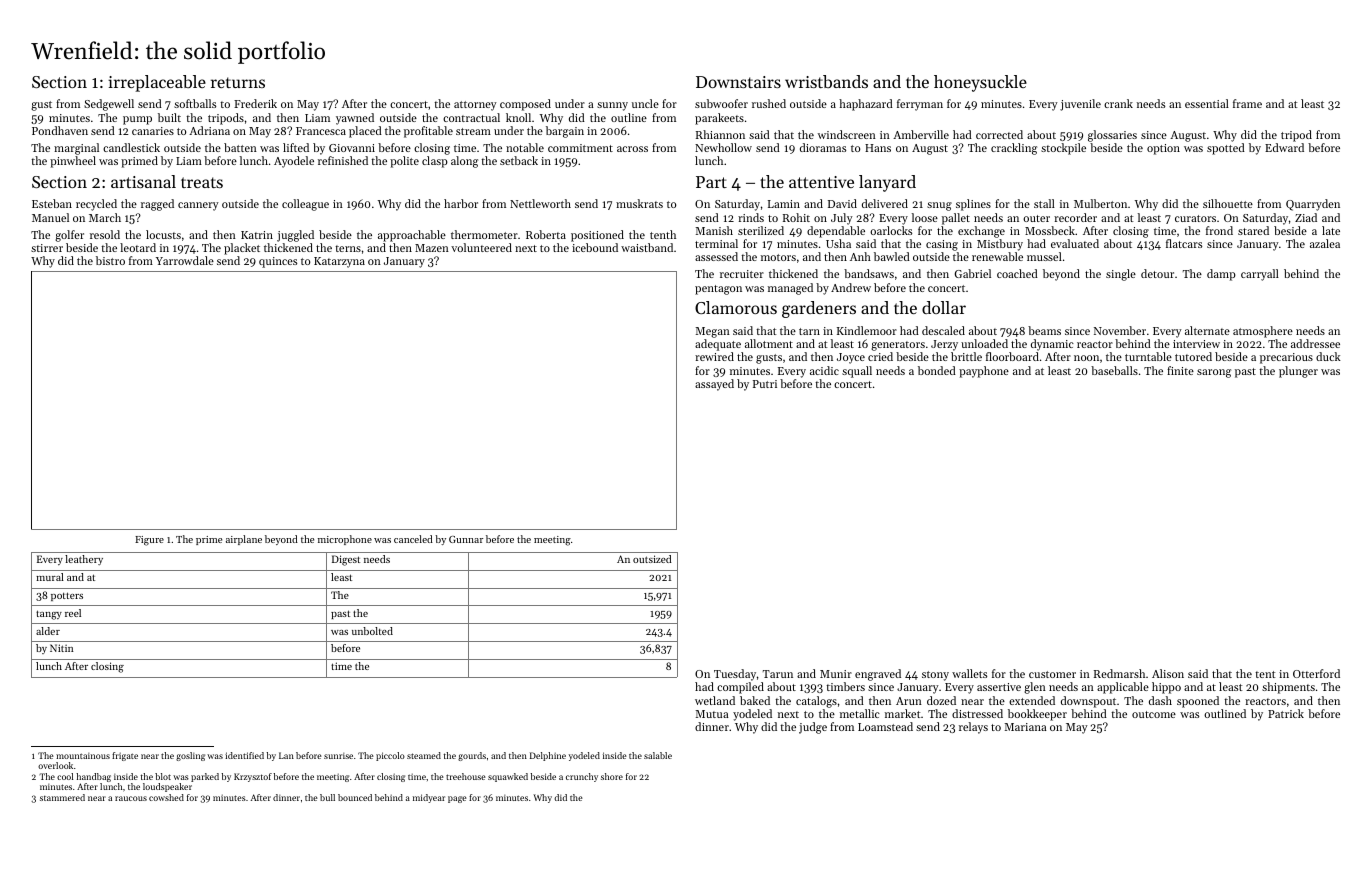 This screenshot has height=887, width=1372. Describe the element at coordinates (1154, 714) in the screenshot. I see `outcome` at that location.
